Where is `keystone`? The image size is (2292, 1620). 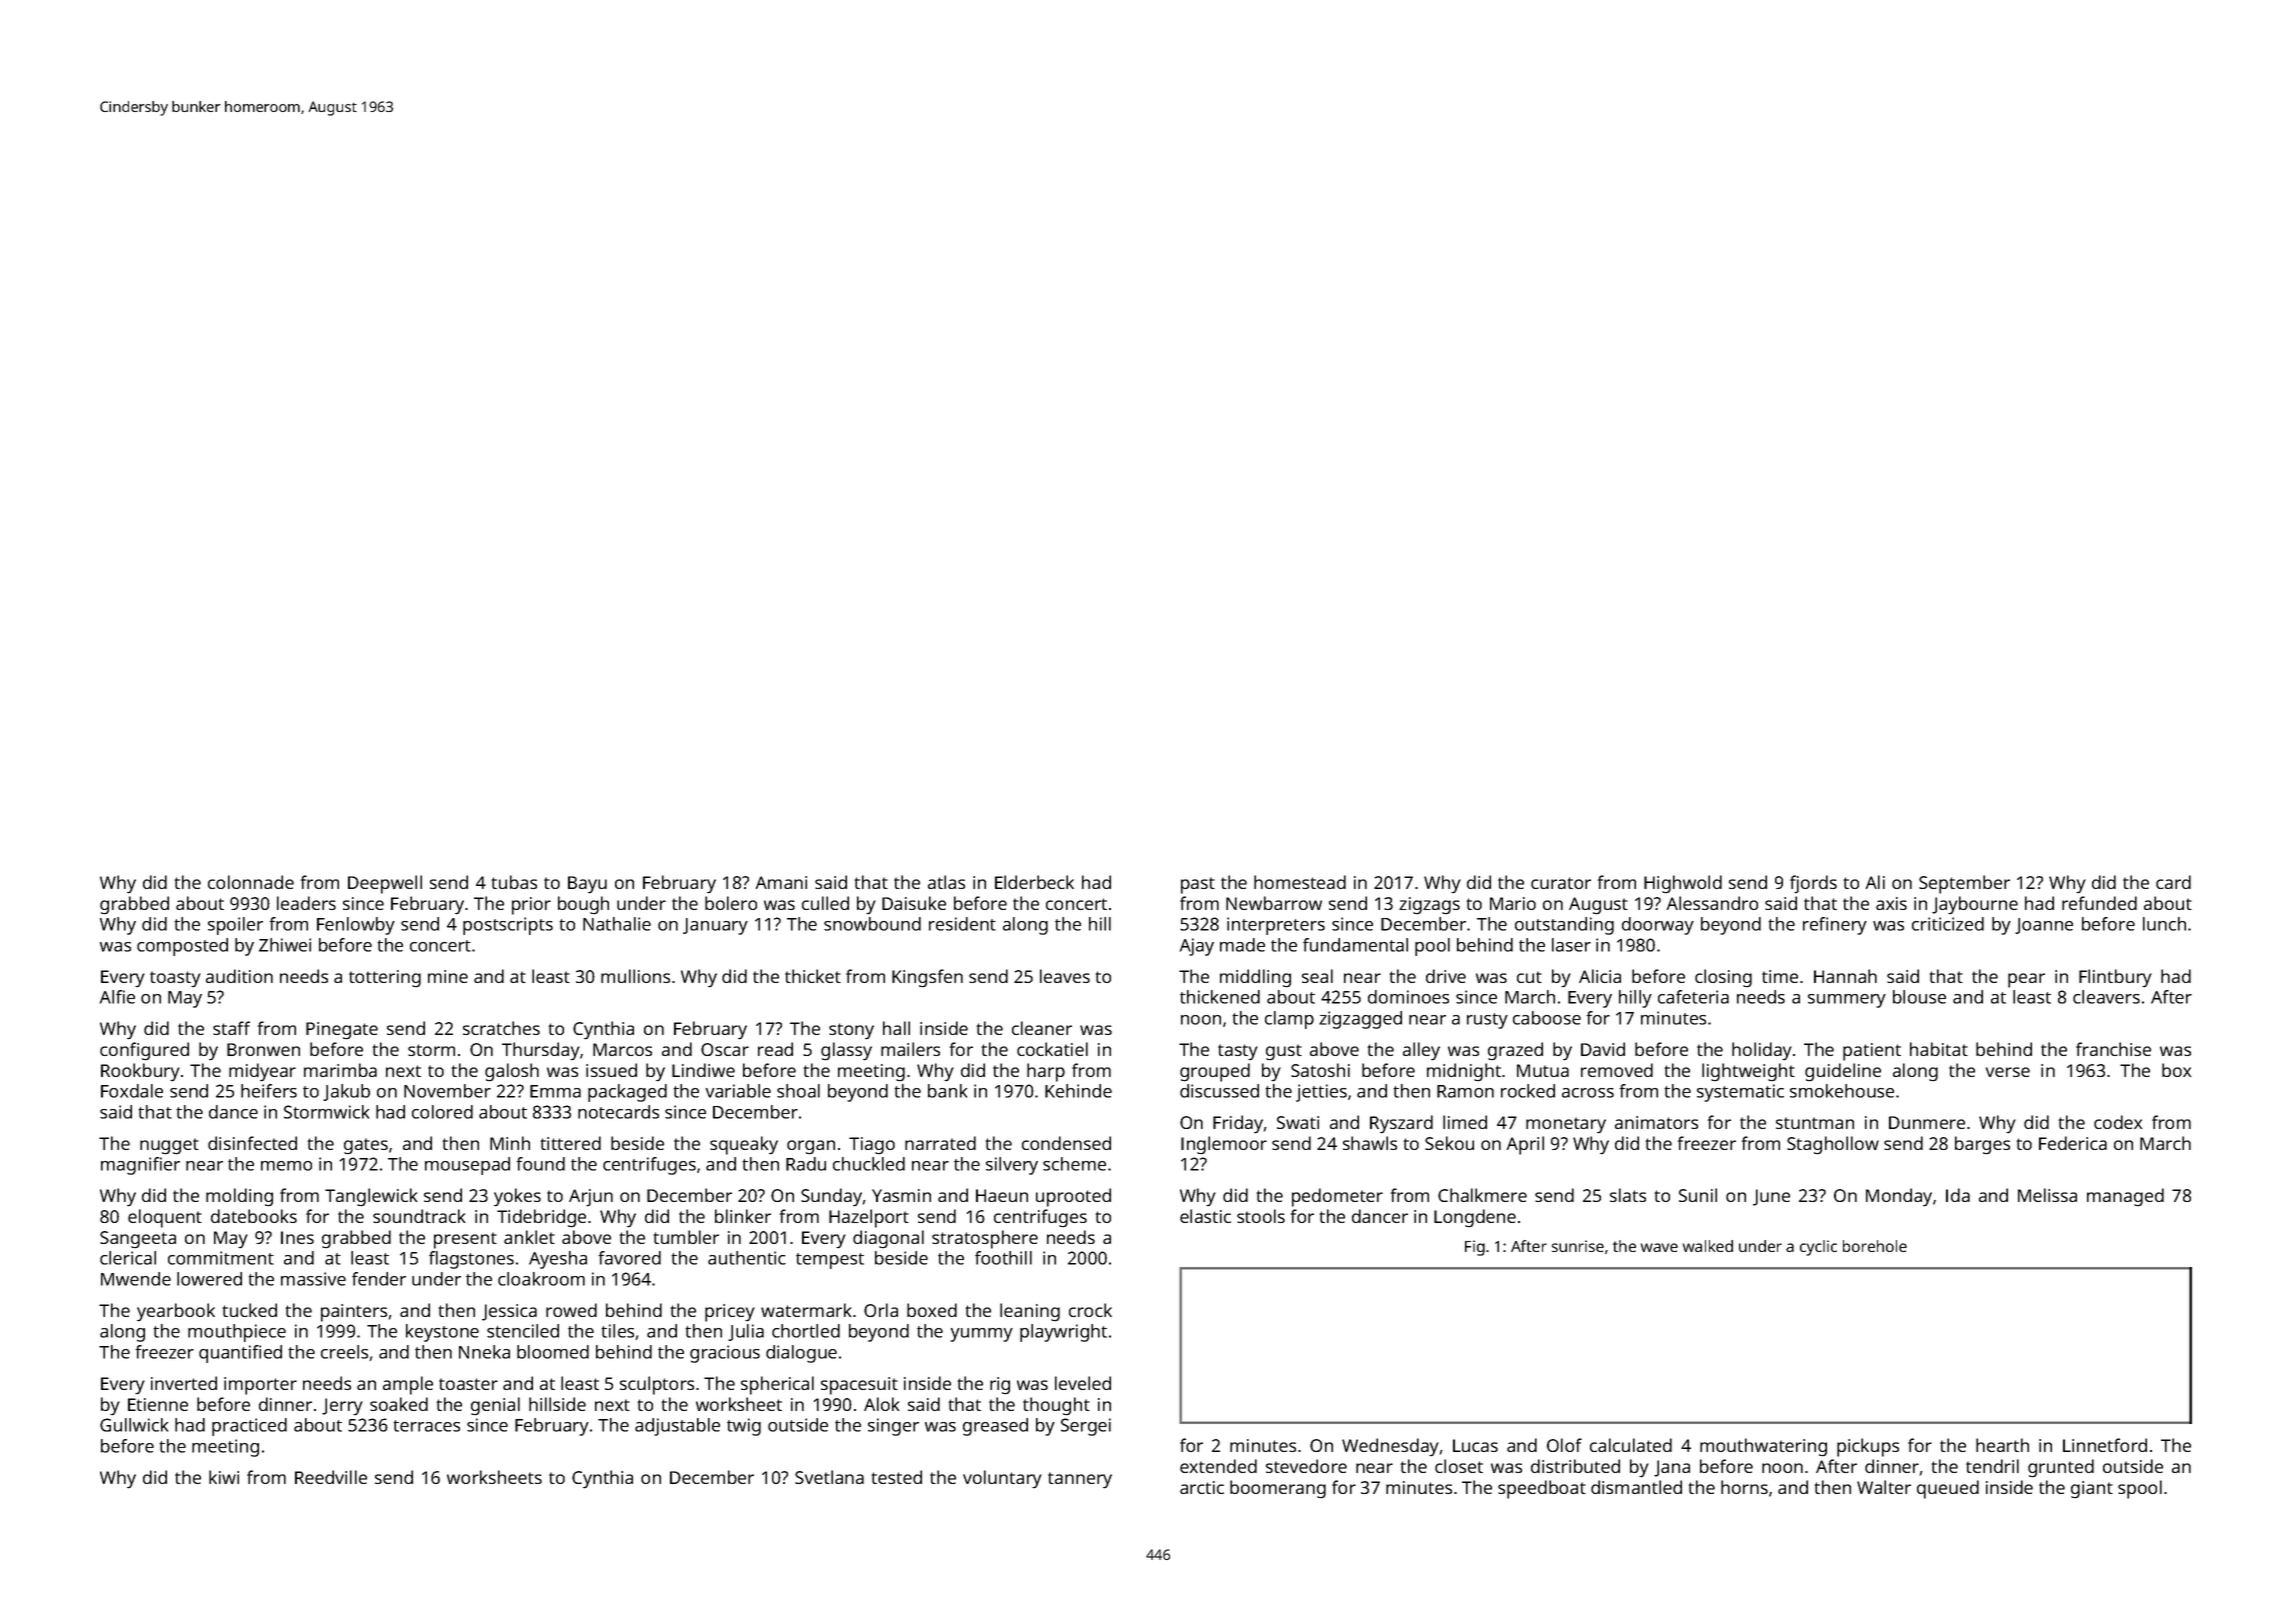
keystone is located at coordinates (442, 1333).
